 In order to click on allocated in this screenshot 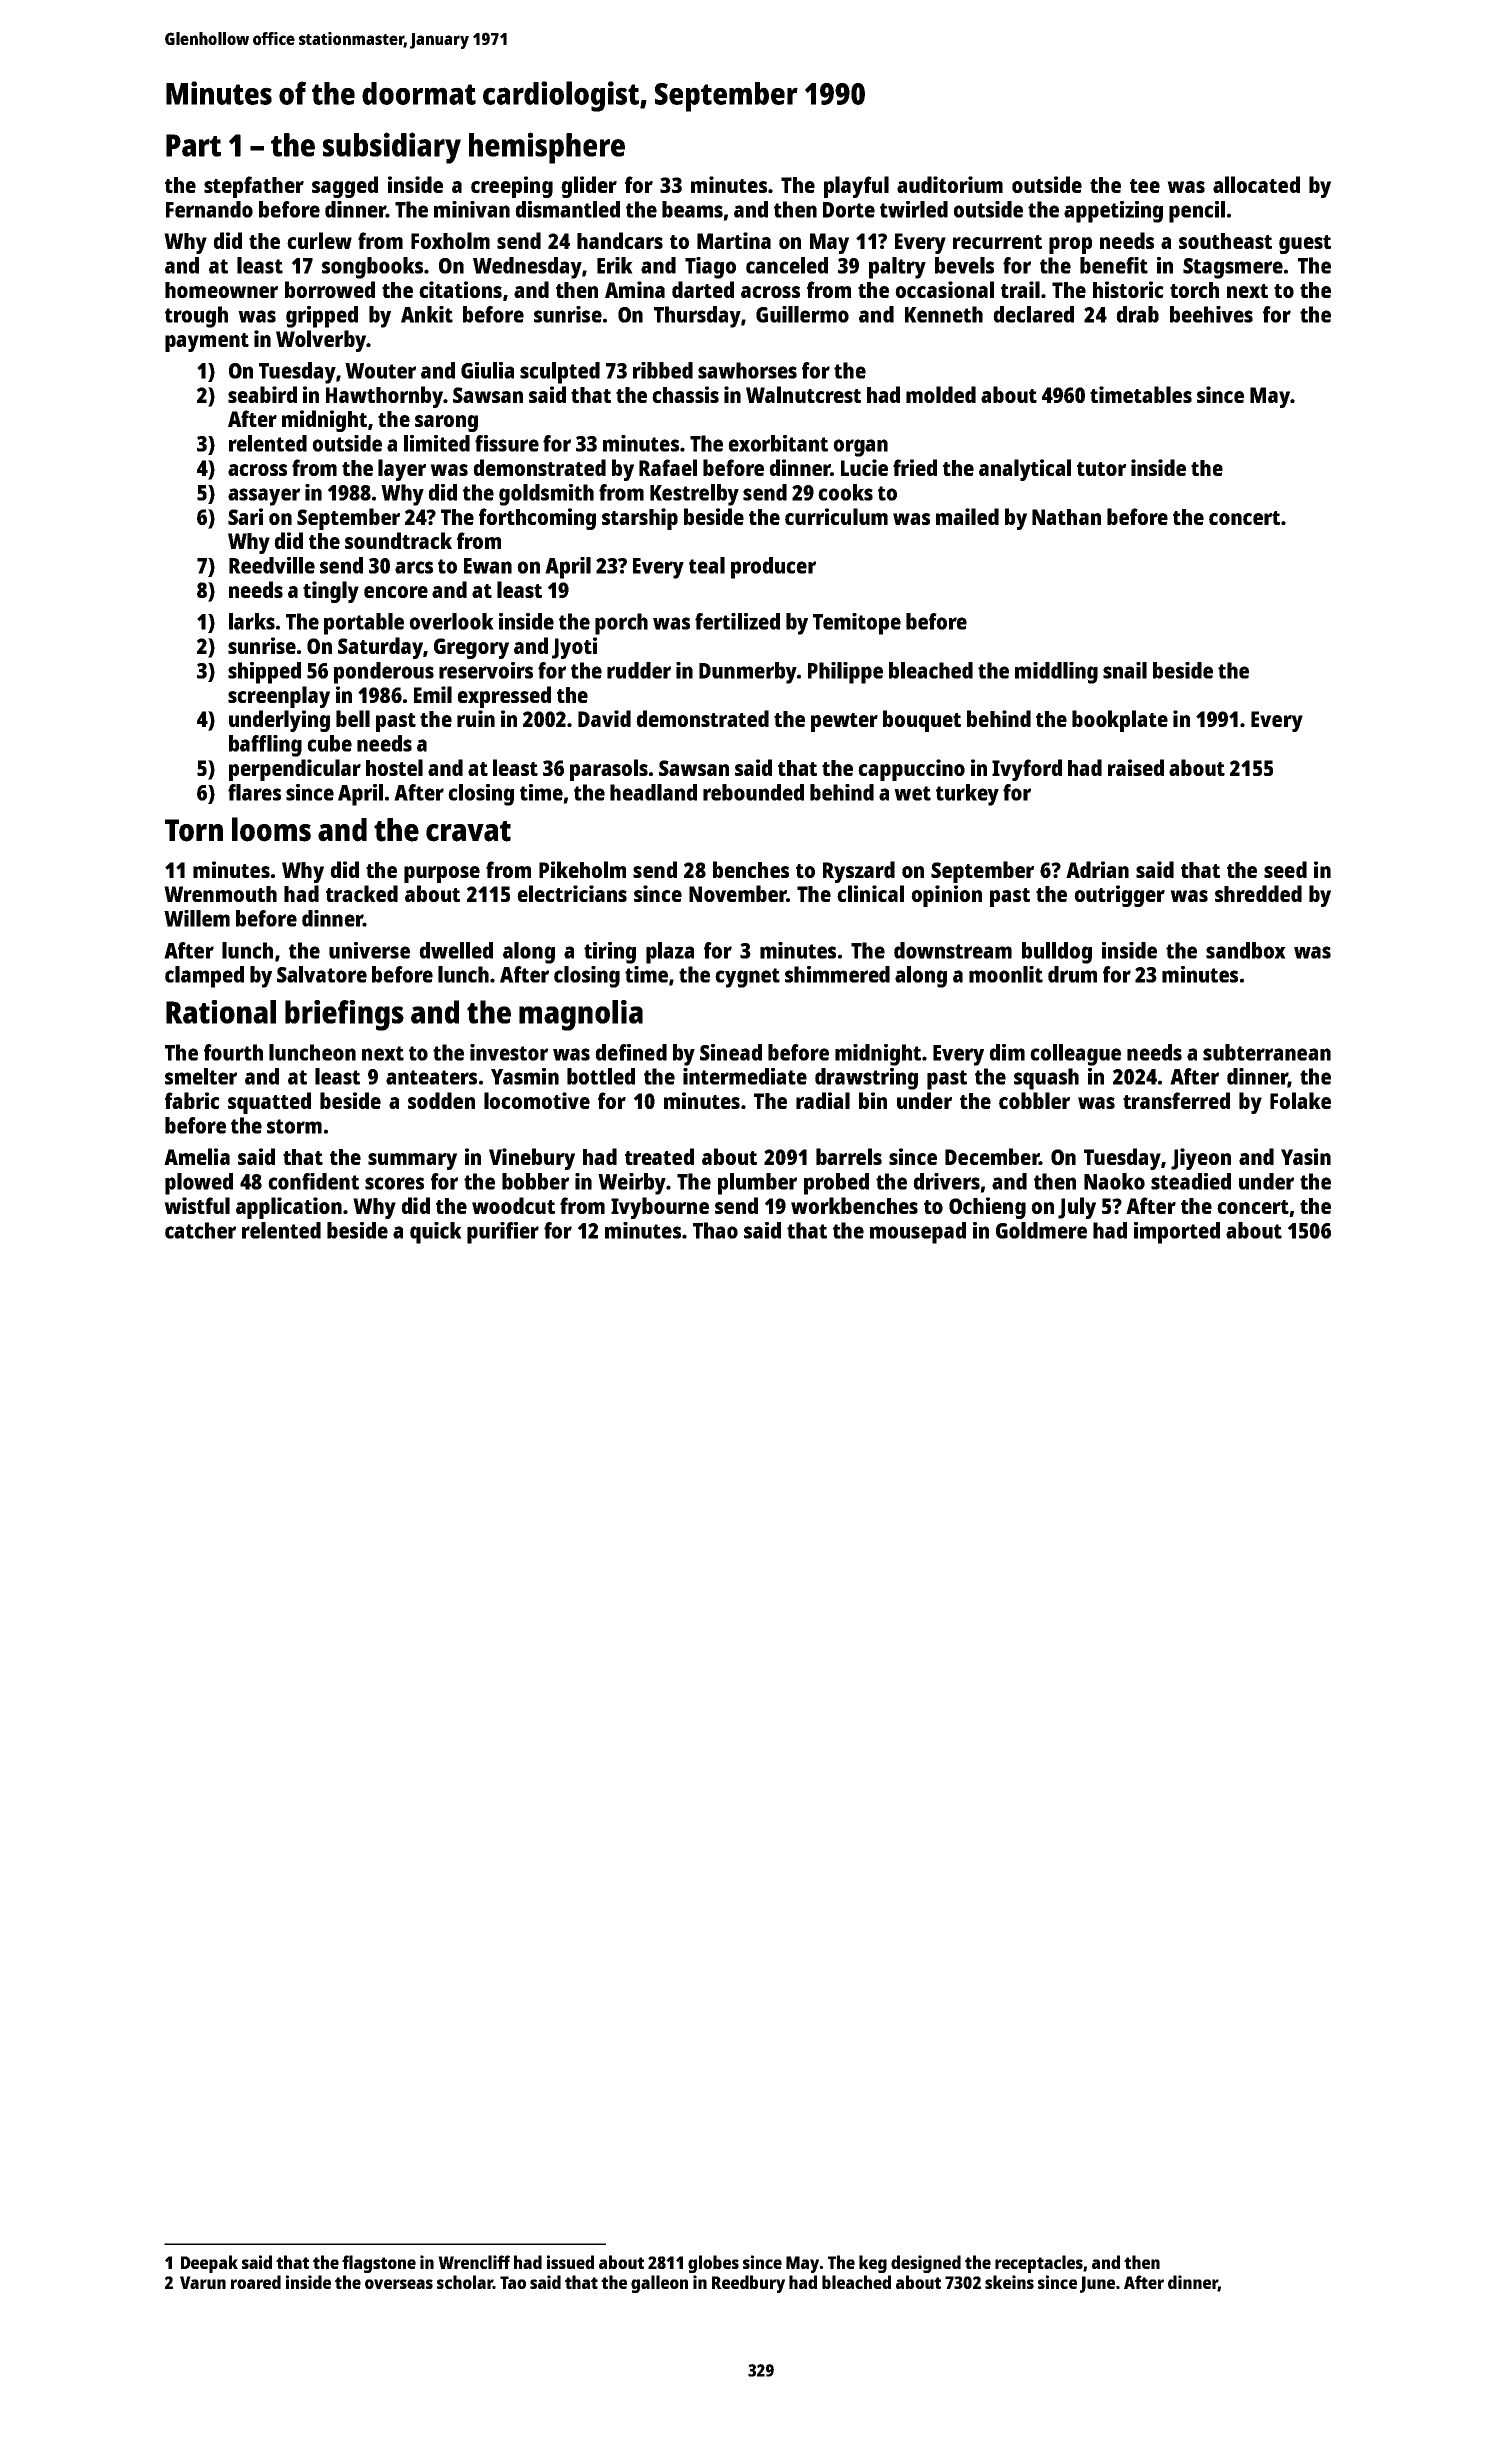, I will do `click(1256, 184)`.
